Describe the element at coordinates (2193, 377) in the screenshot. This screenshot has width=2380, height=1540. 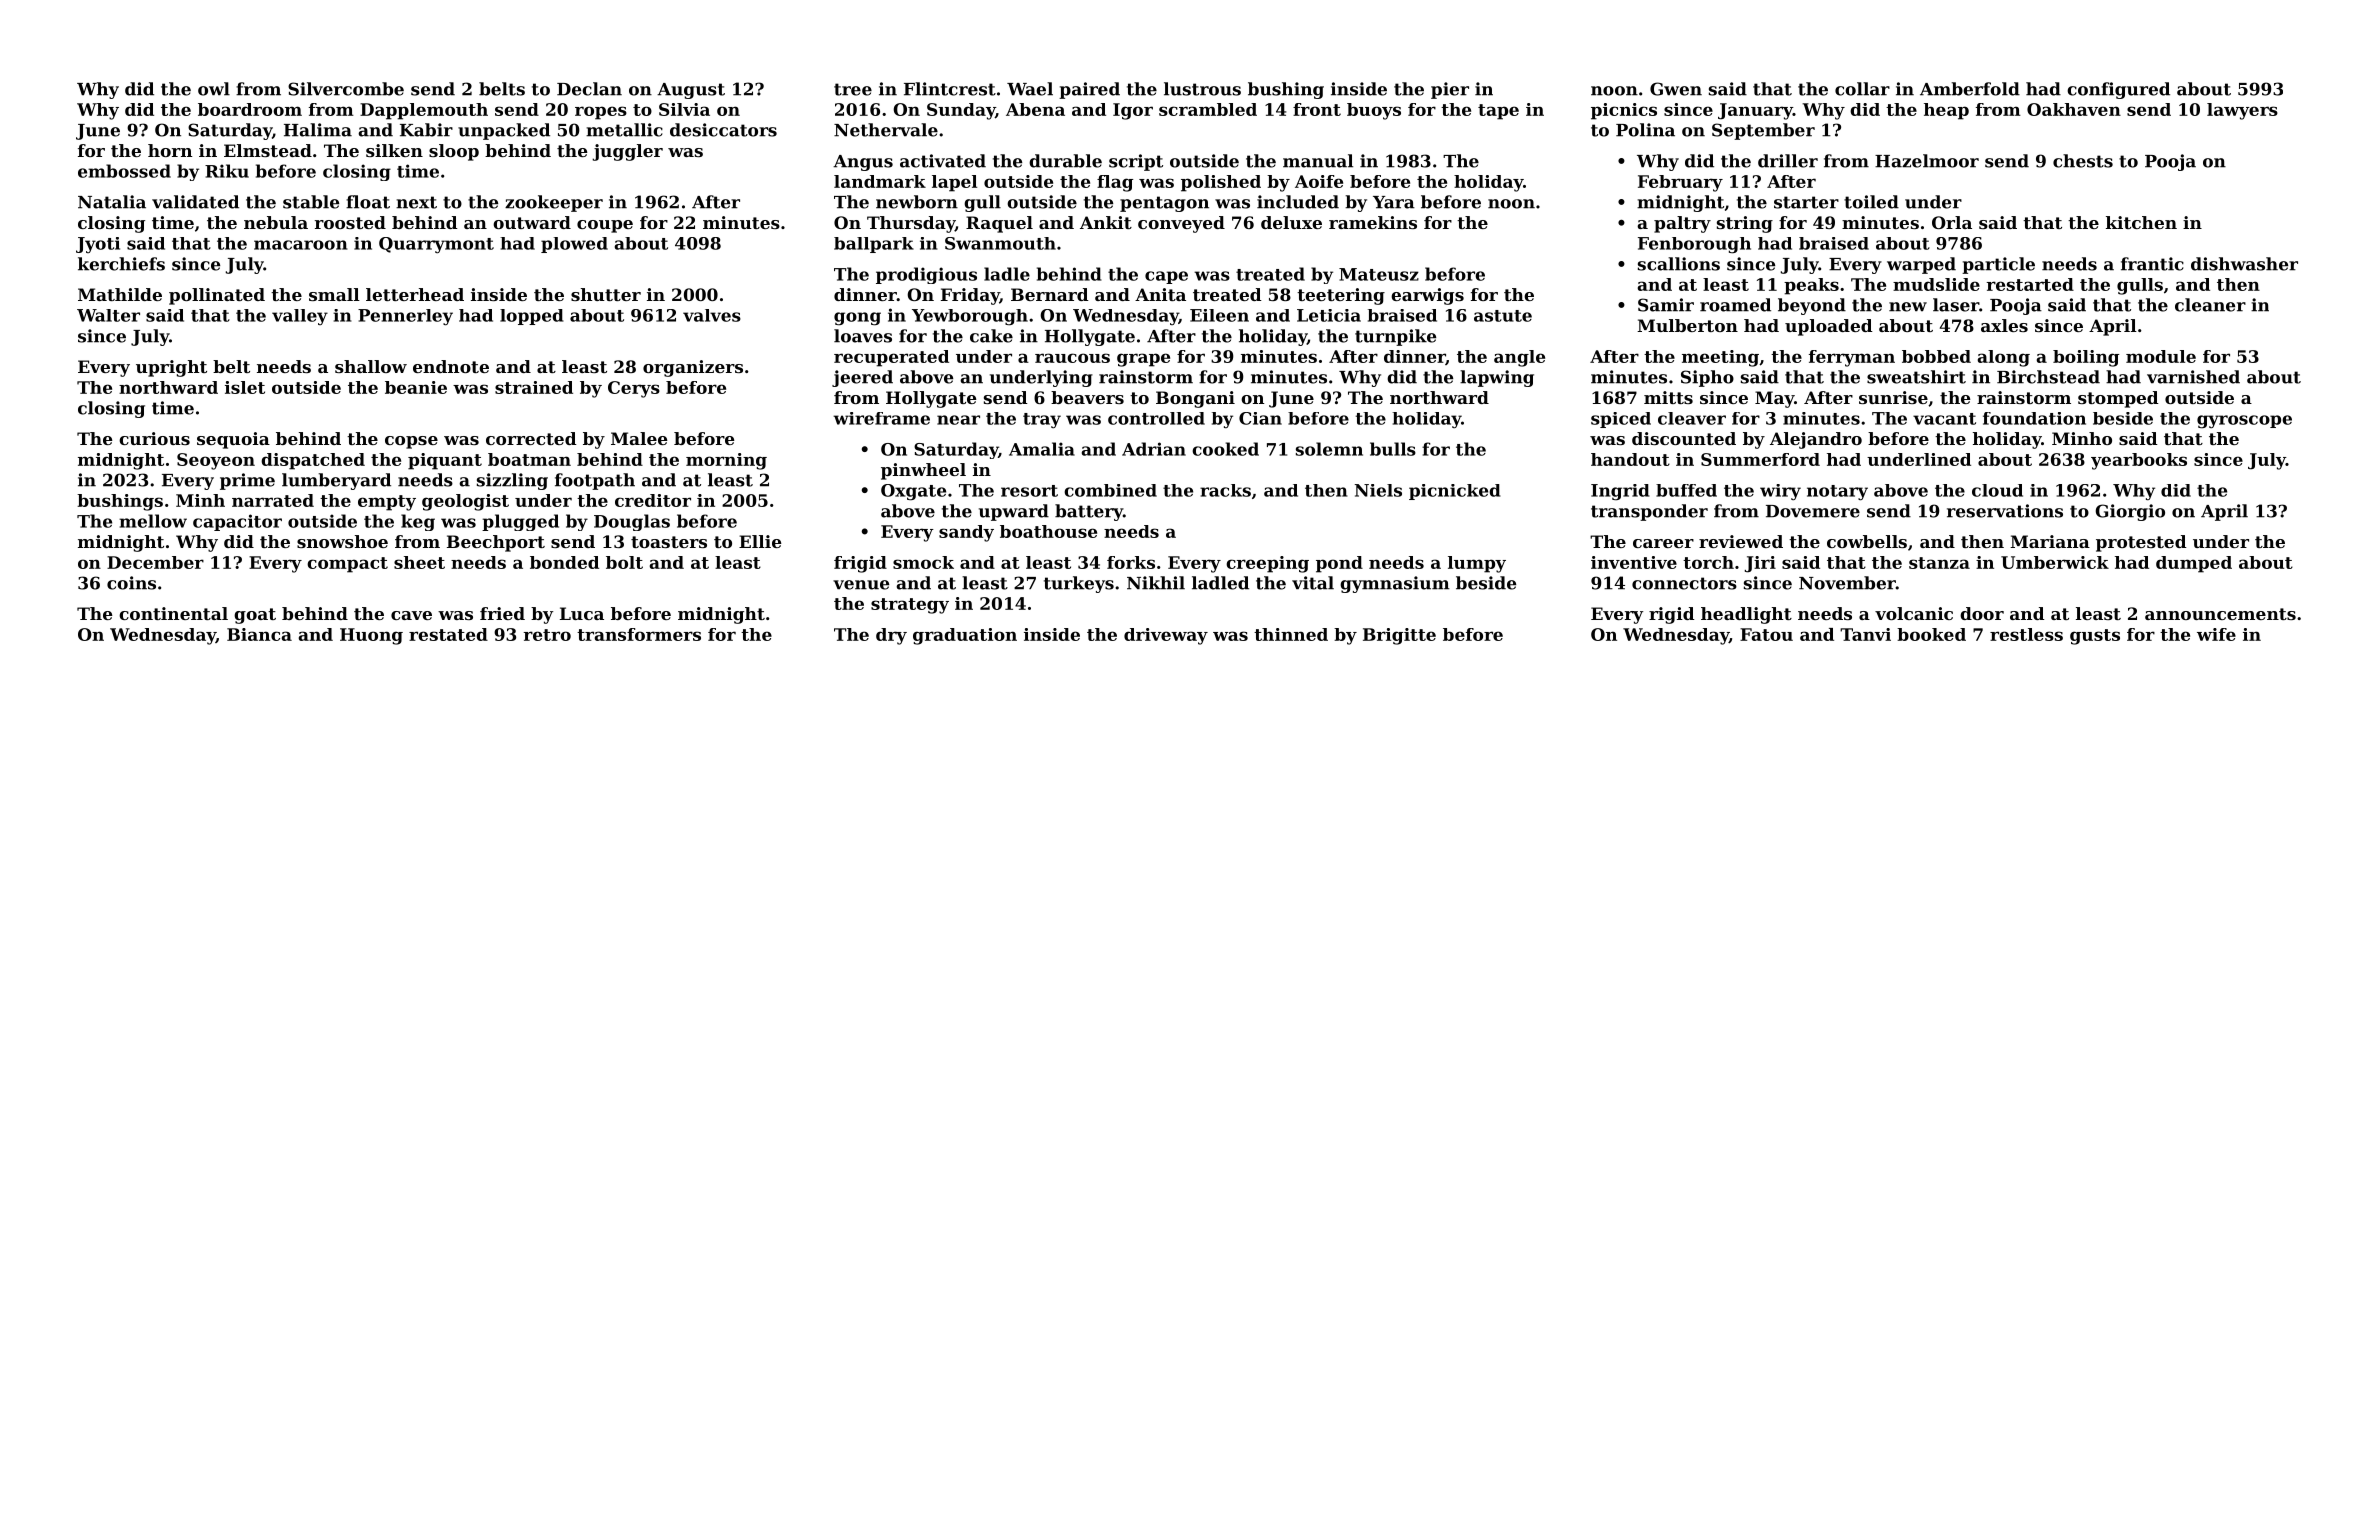
I see `varnished` at that location.
